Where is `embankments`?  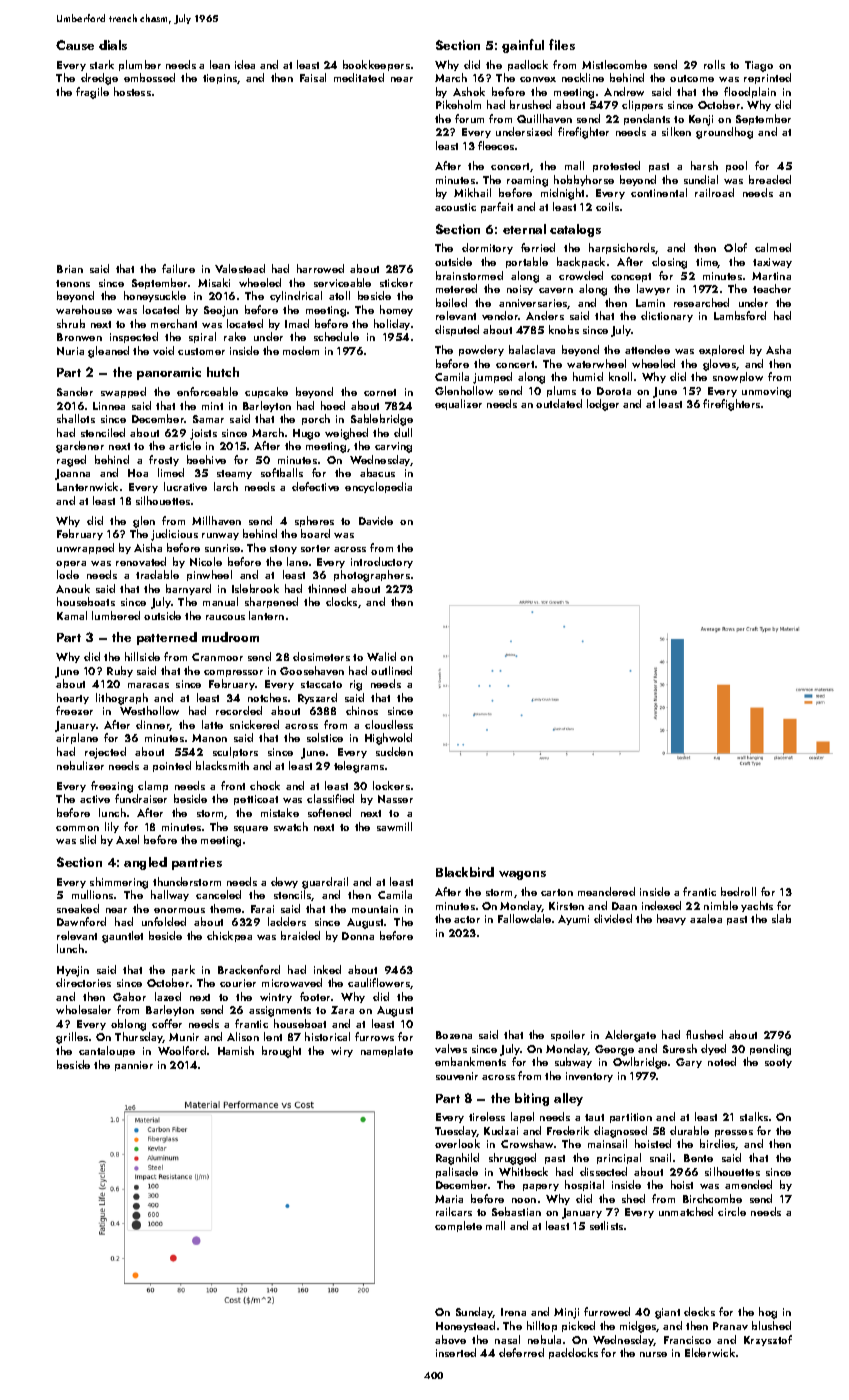
embankments is located at coordinates (470, 1061).
